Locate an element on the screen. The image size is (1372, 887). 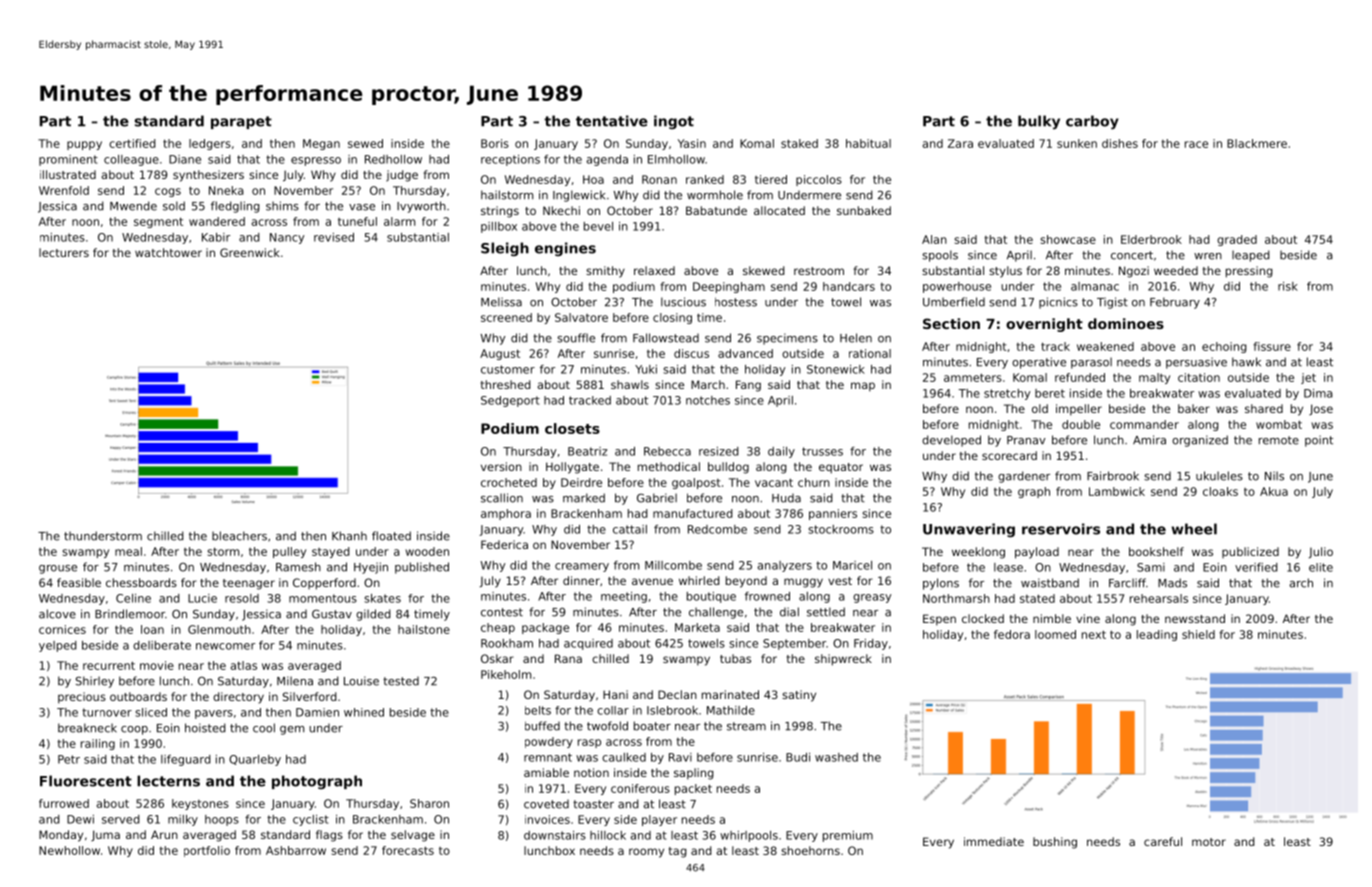
Blackmere is located at coordinates (1257, 143).
